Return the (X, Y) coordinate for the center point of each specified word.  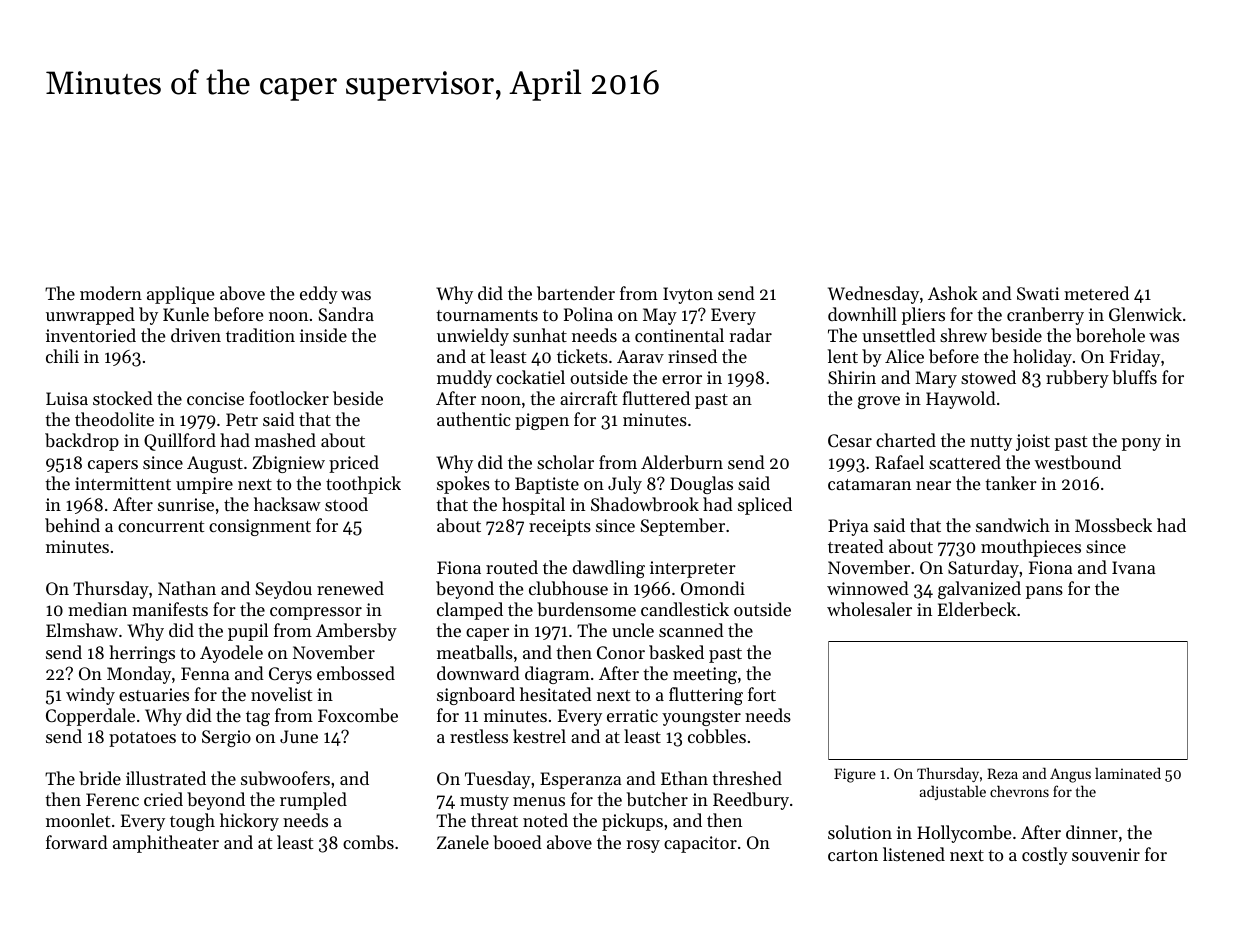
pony (1141, 444)
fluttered (656, 398)
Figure (855, 775)
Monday (139, 675)
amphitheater (166, 844)
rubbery (1077, 379)
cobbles (717, 736)
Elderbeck (977, 609)
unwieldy (473, 337)
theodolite (114, 419)
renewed (350, 588)
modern (111, 293)
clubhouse (568, 588)
